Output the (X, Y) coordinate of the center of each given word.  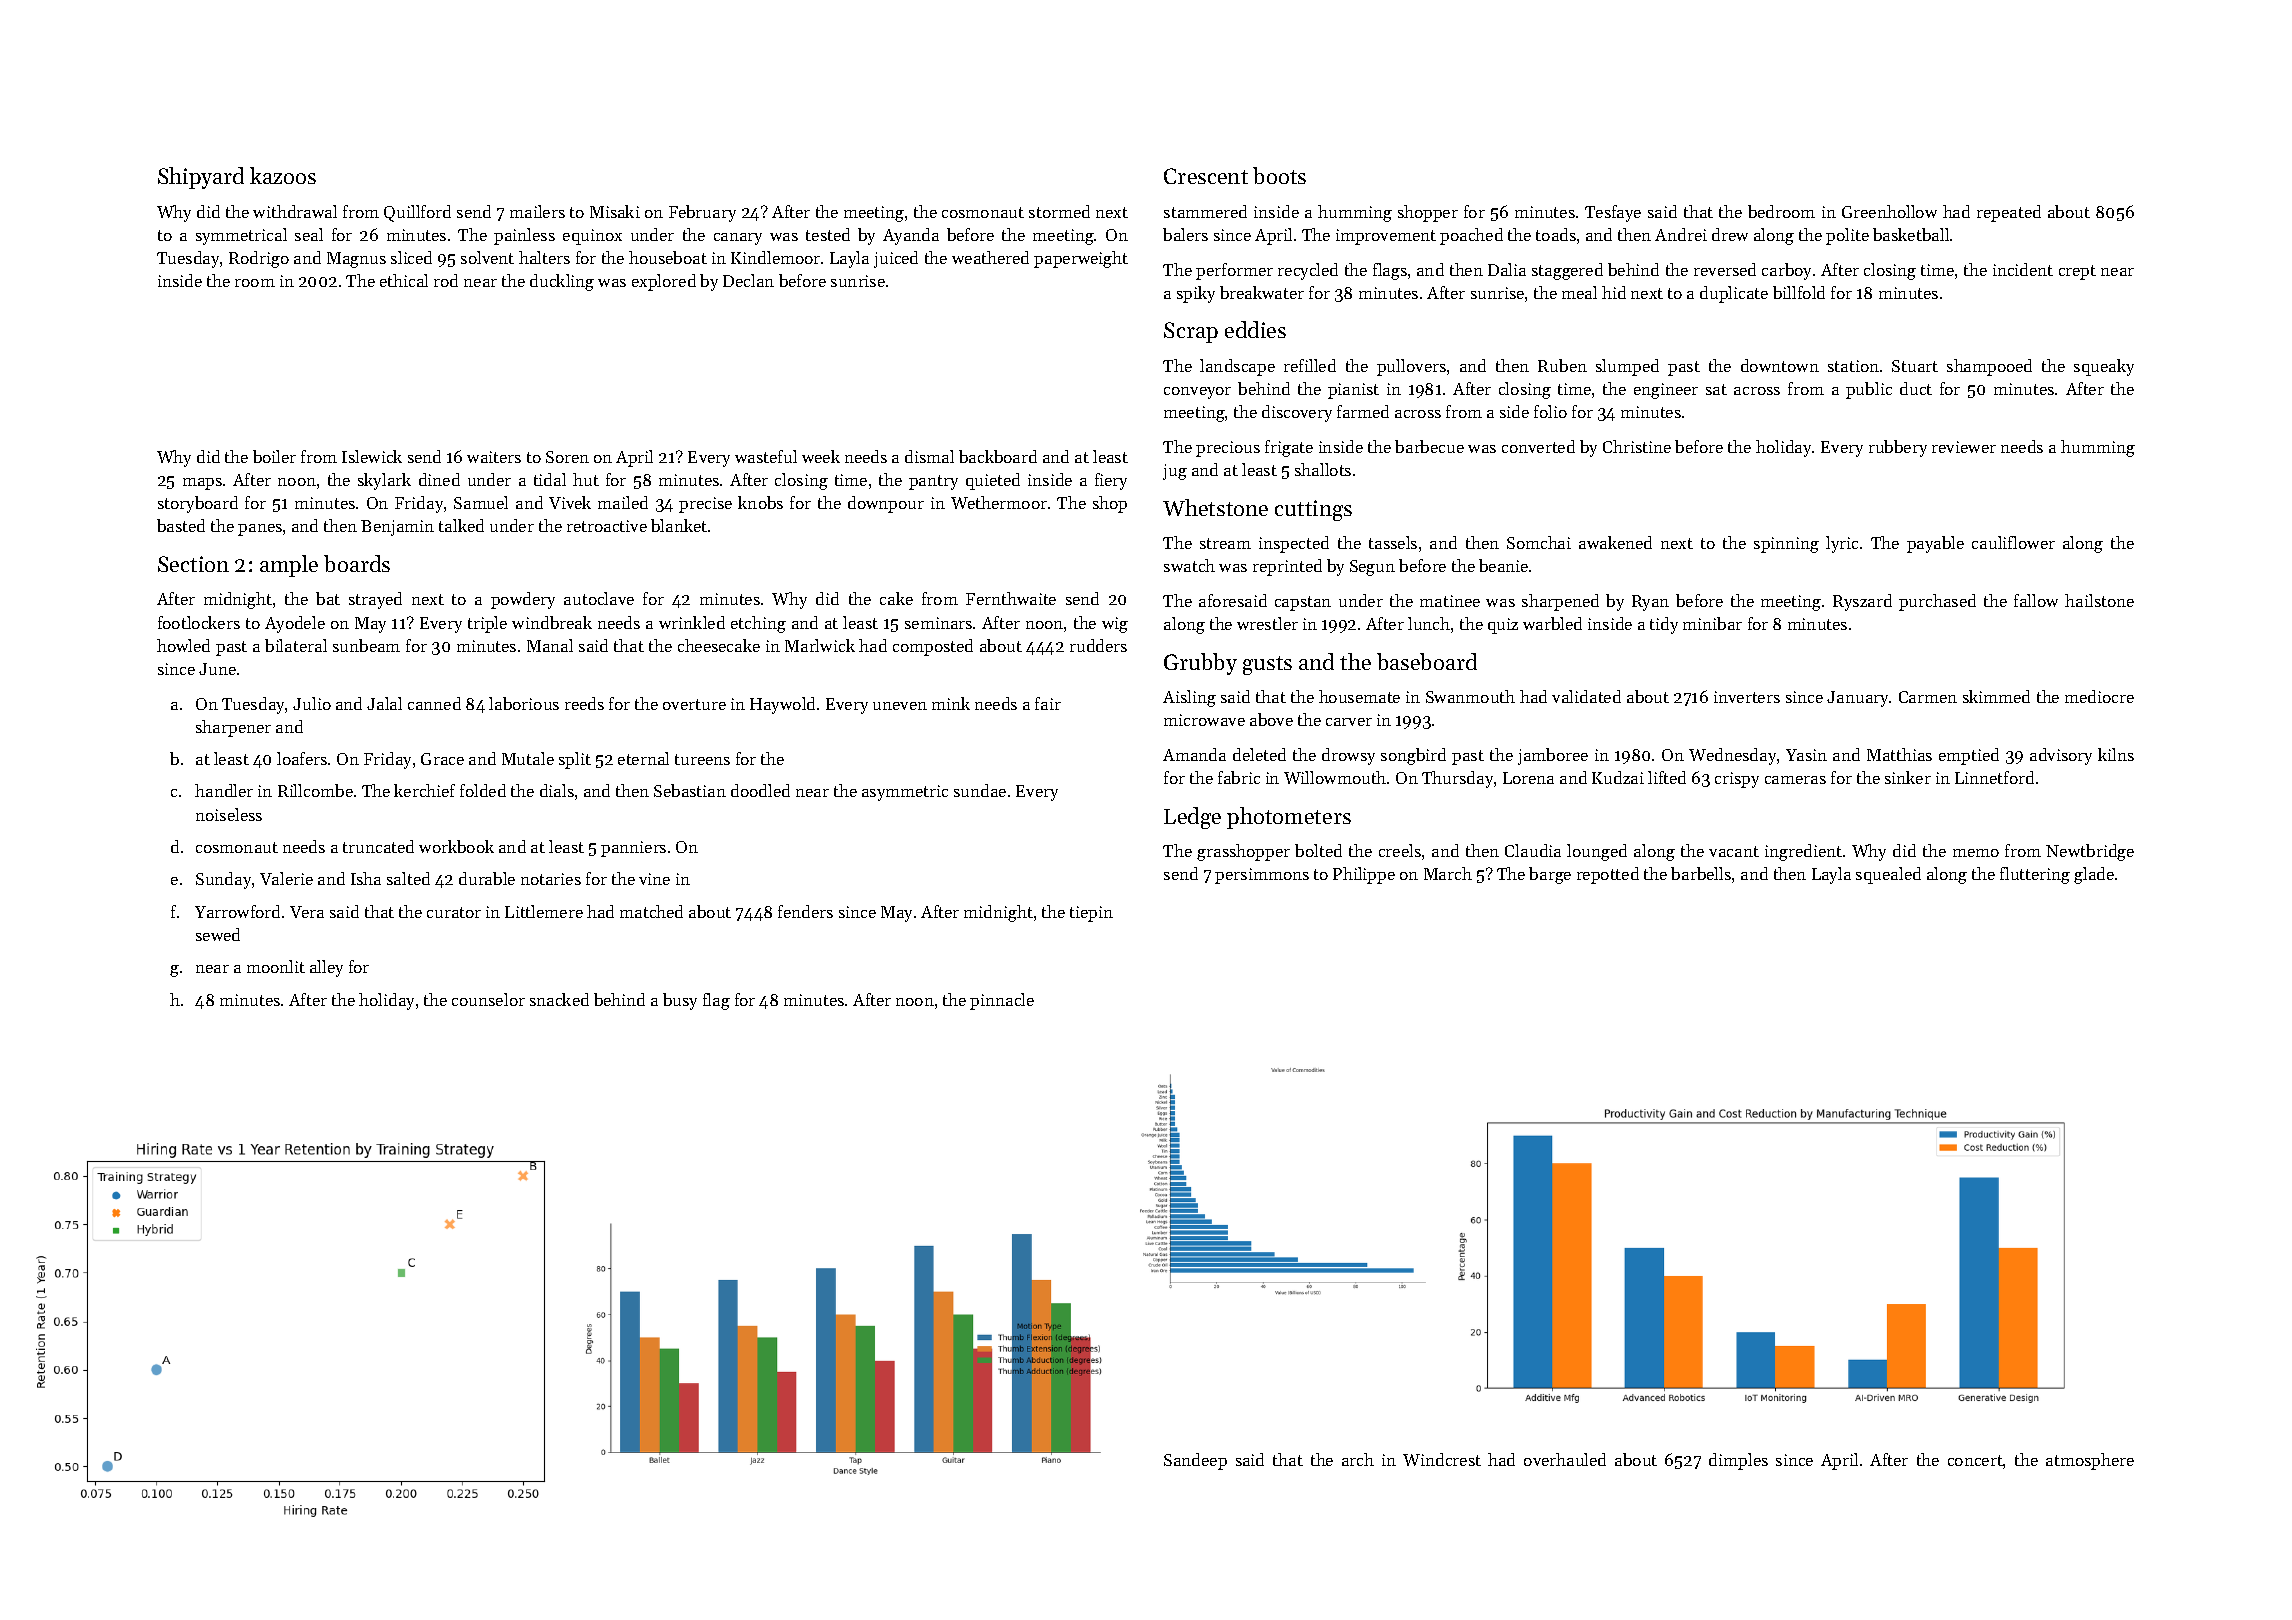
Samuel (481, 502)
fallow (2036, 600)
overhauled (1565, 1459)
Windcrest (1442, 1459)
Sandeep (1195, 1461)
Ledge (1192, 818)
